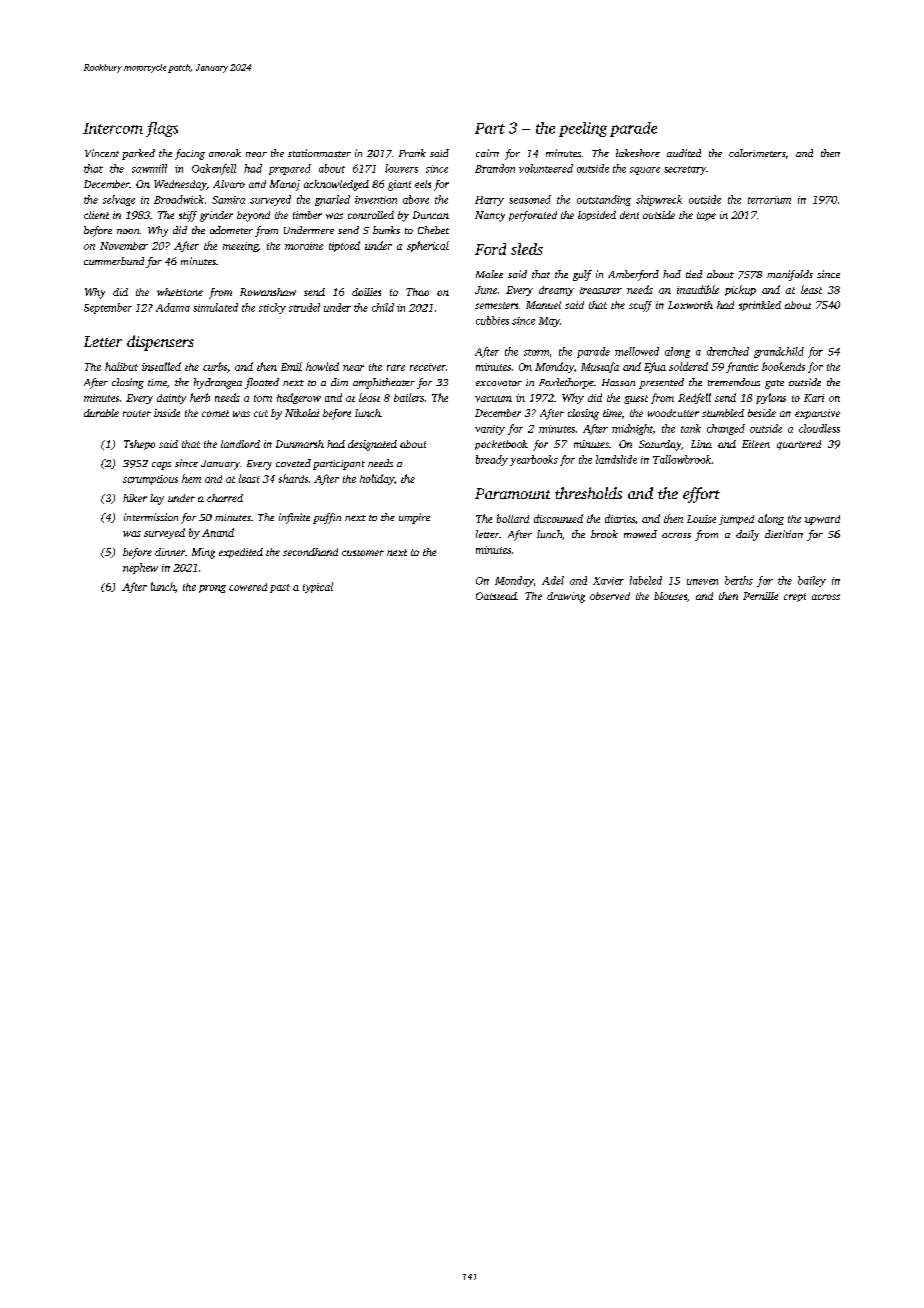 The height and width of the document is (1308, 924). I want to click on calorimeters, so click(757, 153).
